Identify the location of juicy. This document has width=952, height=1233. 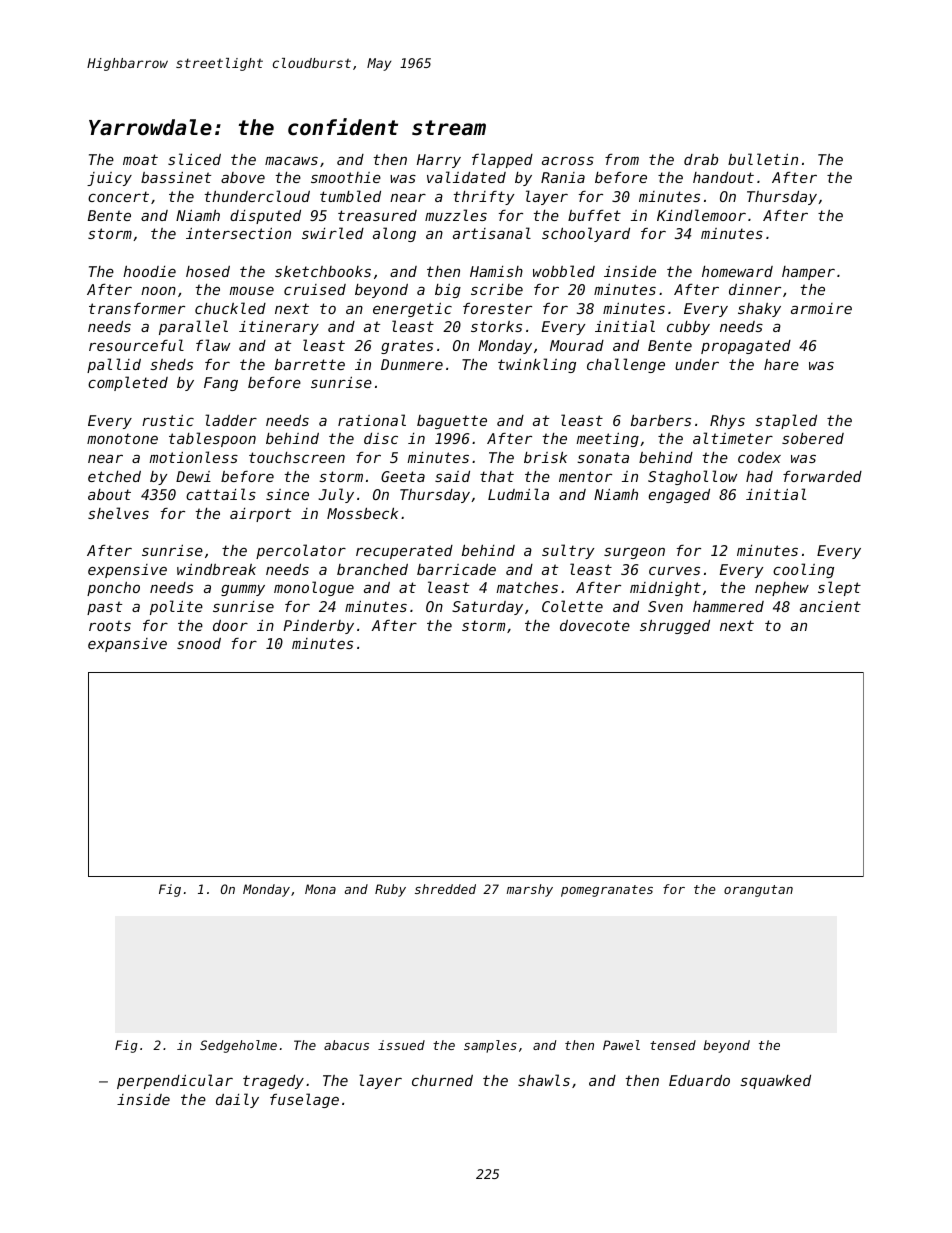
(109, 179).
